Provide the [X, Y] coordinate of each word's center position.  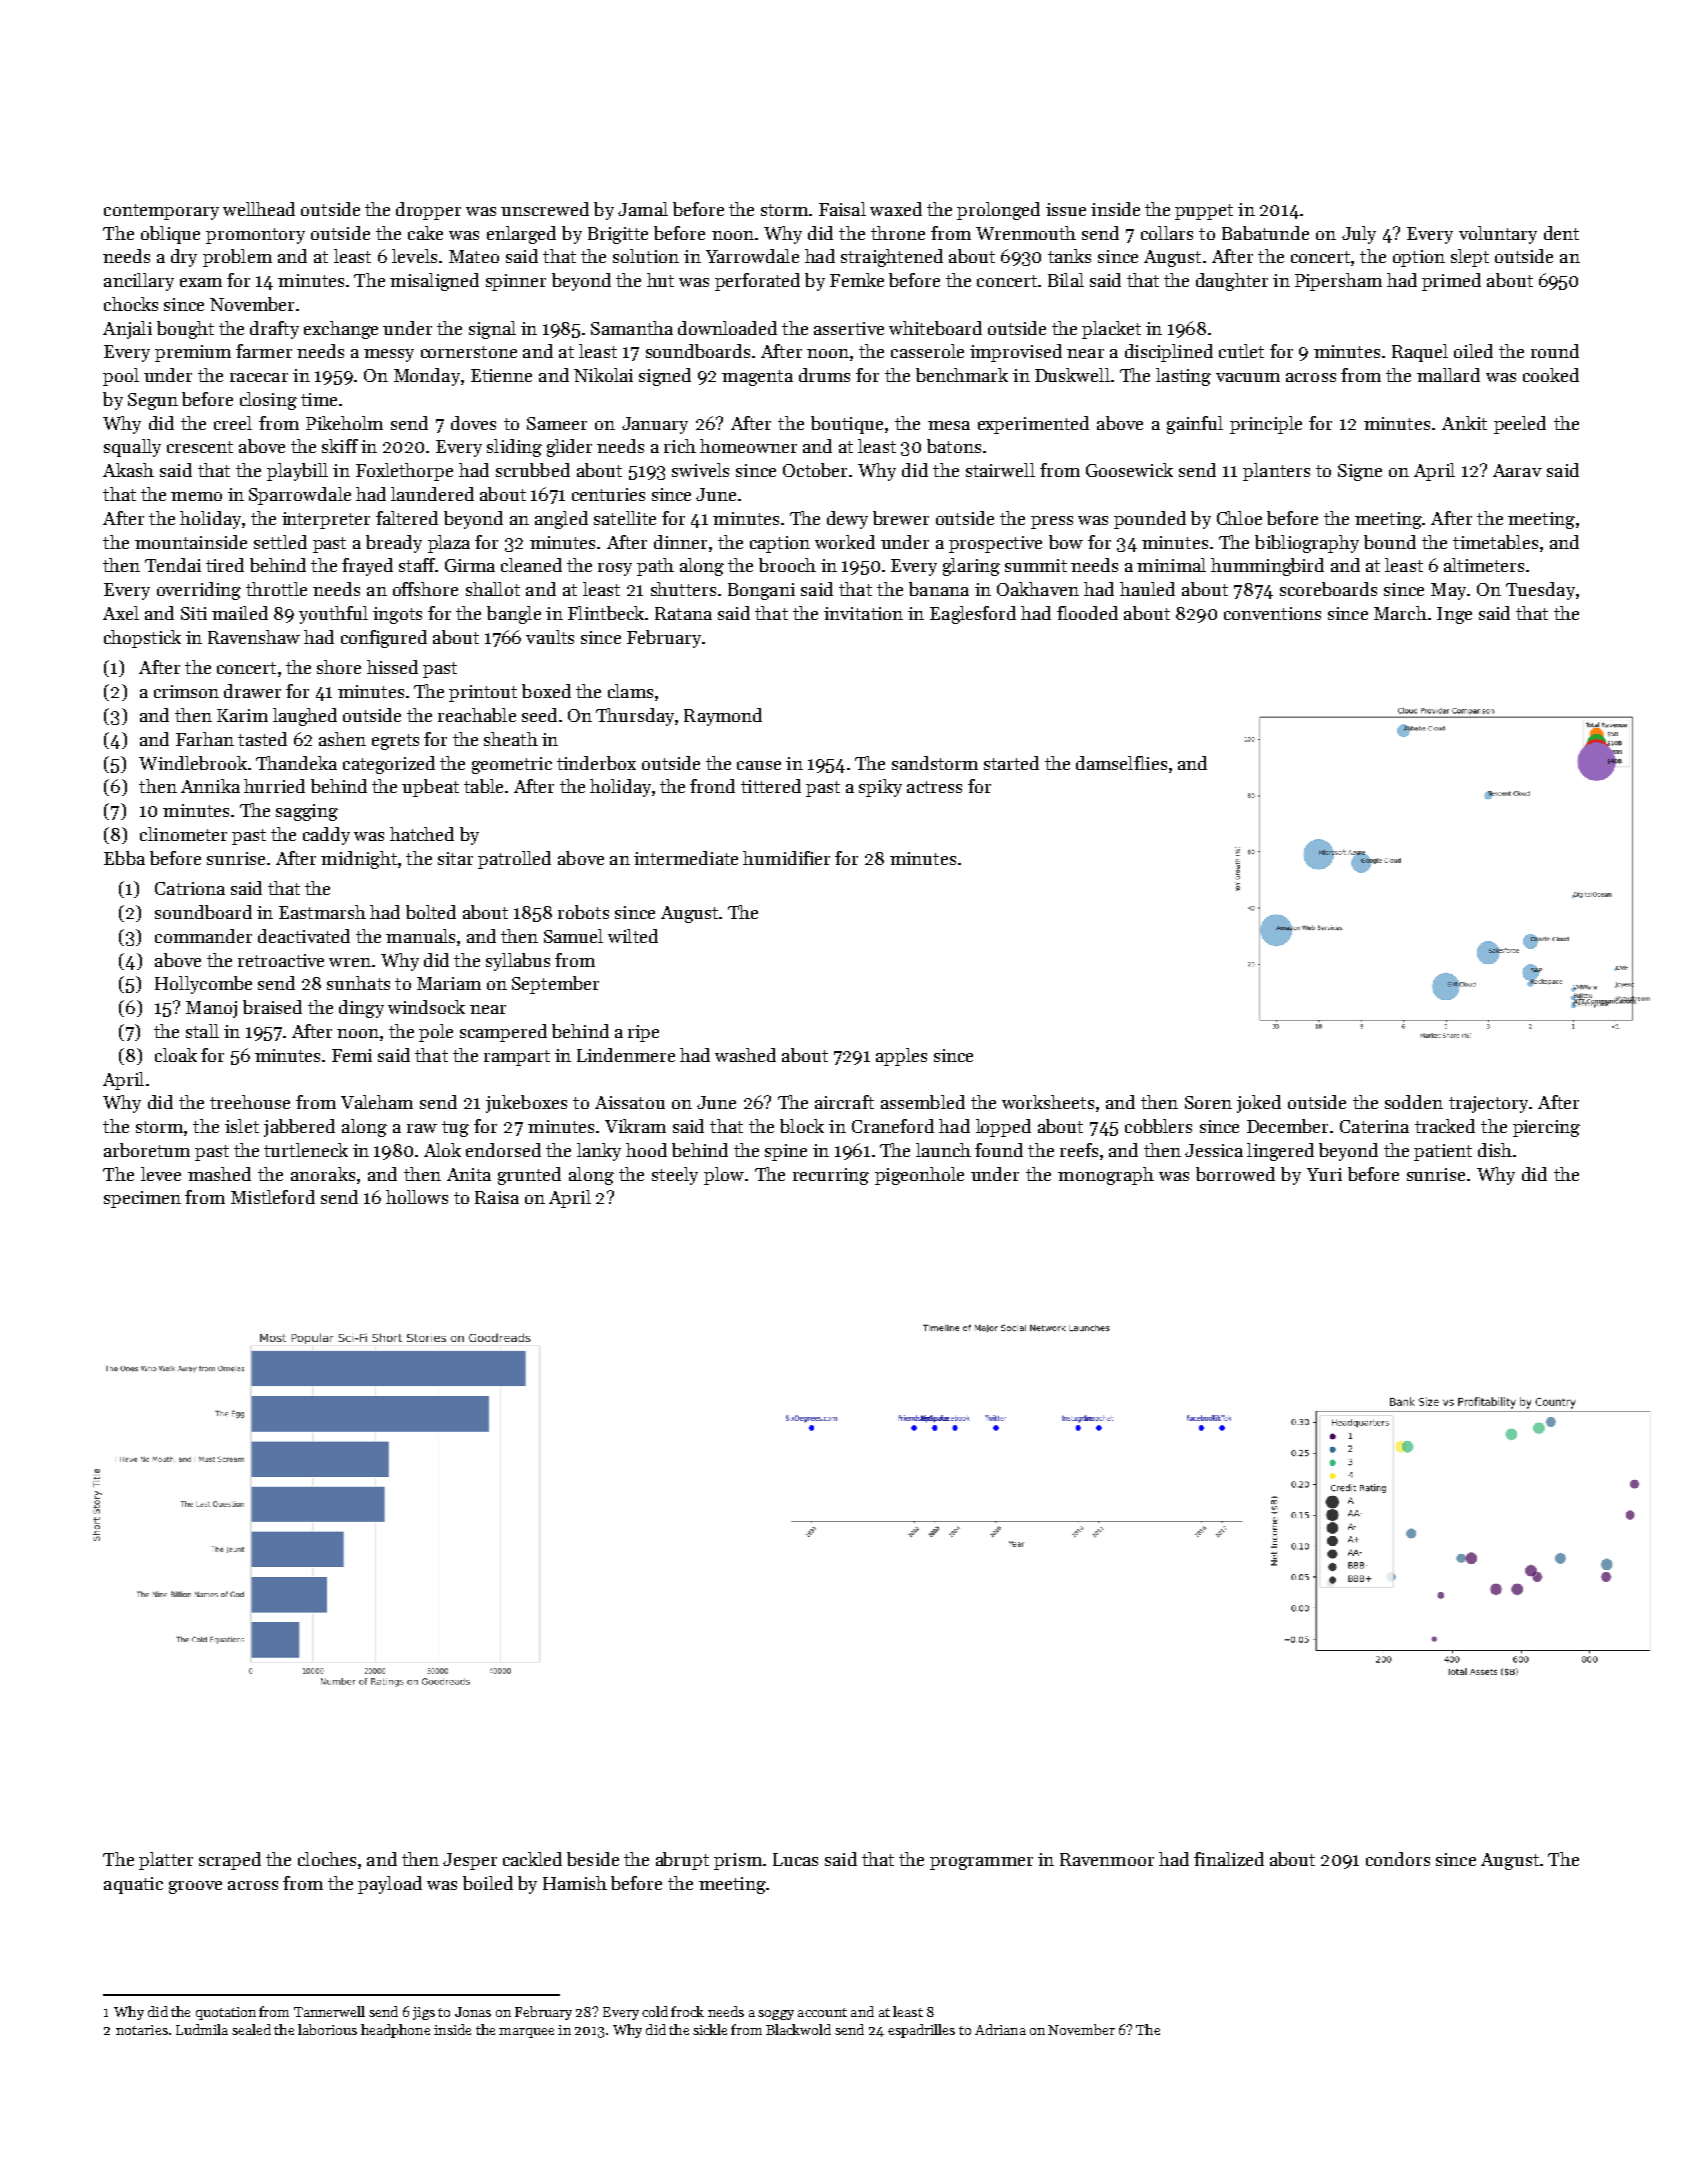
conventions [1272, 613]
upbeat [430, 788]
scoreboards [1328, 589]
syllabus [518, 962]
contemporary [161, 212]
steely [675, 1176]
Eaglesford [973, 615]
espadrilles [921, 2031]
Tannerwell [329, 2011]
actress [934, 787]
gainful [1195, 425]
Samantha [632, 328]
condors [1398, 1859]
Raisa [497, 1197]
